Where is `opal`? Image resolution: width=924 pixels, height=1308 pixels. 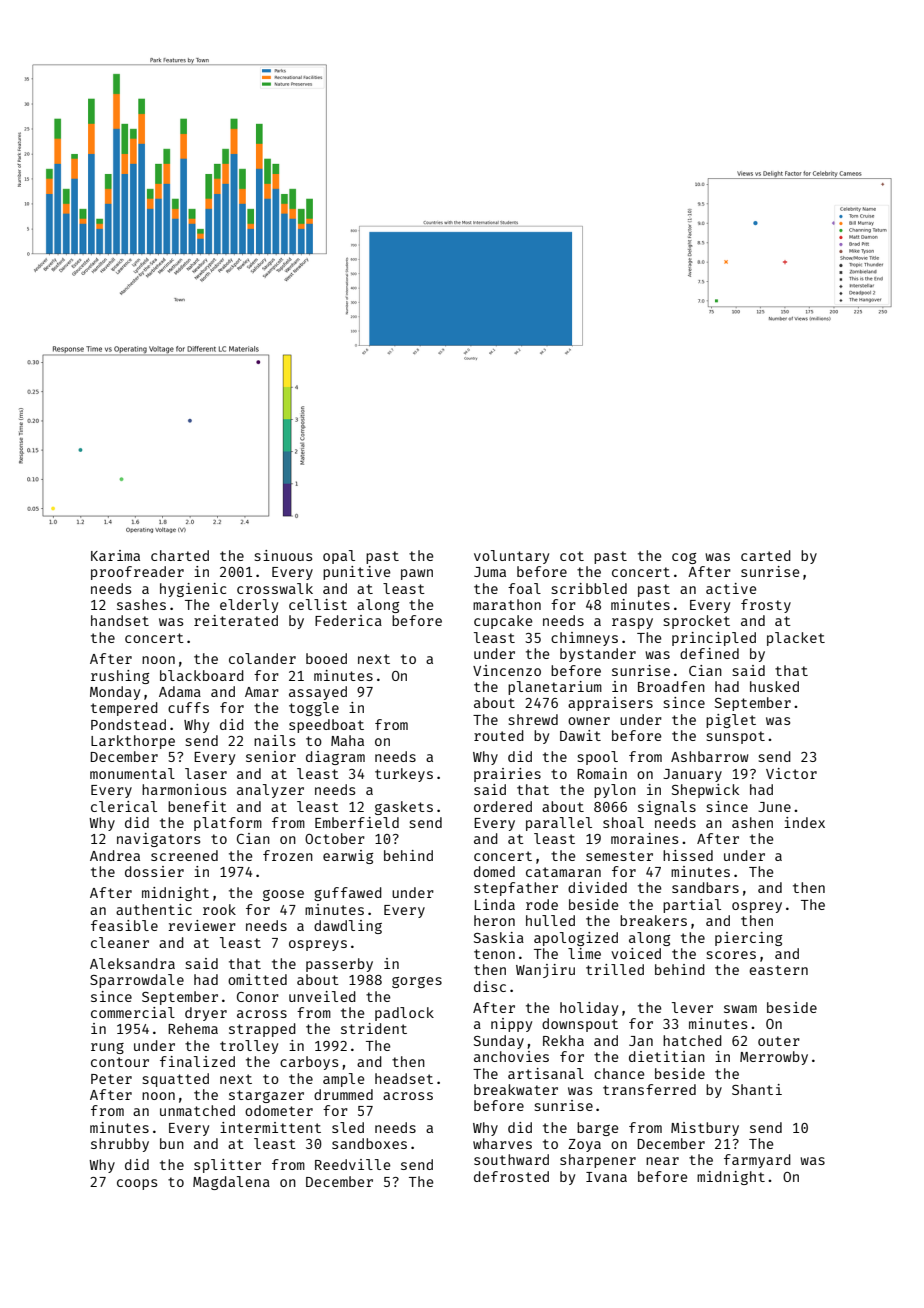 opal is located at coordinates (339, 557).
